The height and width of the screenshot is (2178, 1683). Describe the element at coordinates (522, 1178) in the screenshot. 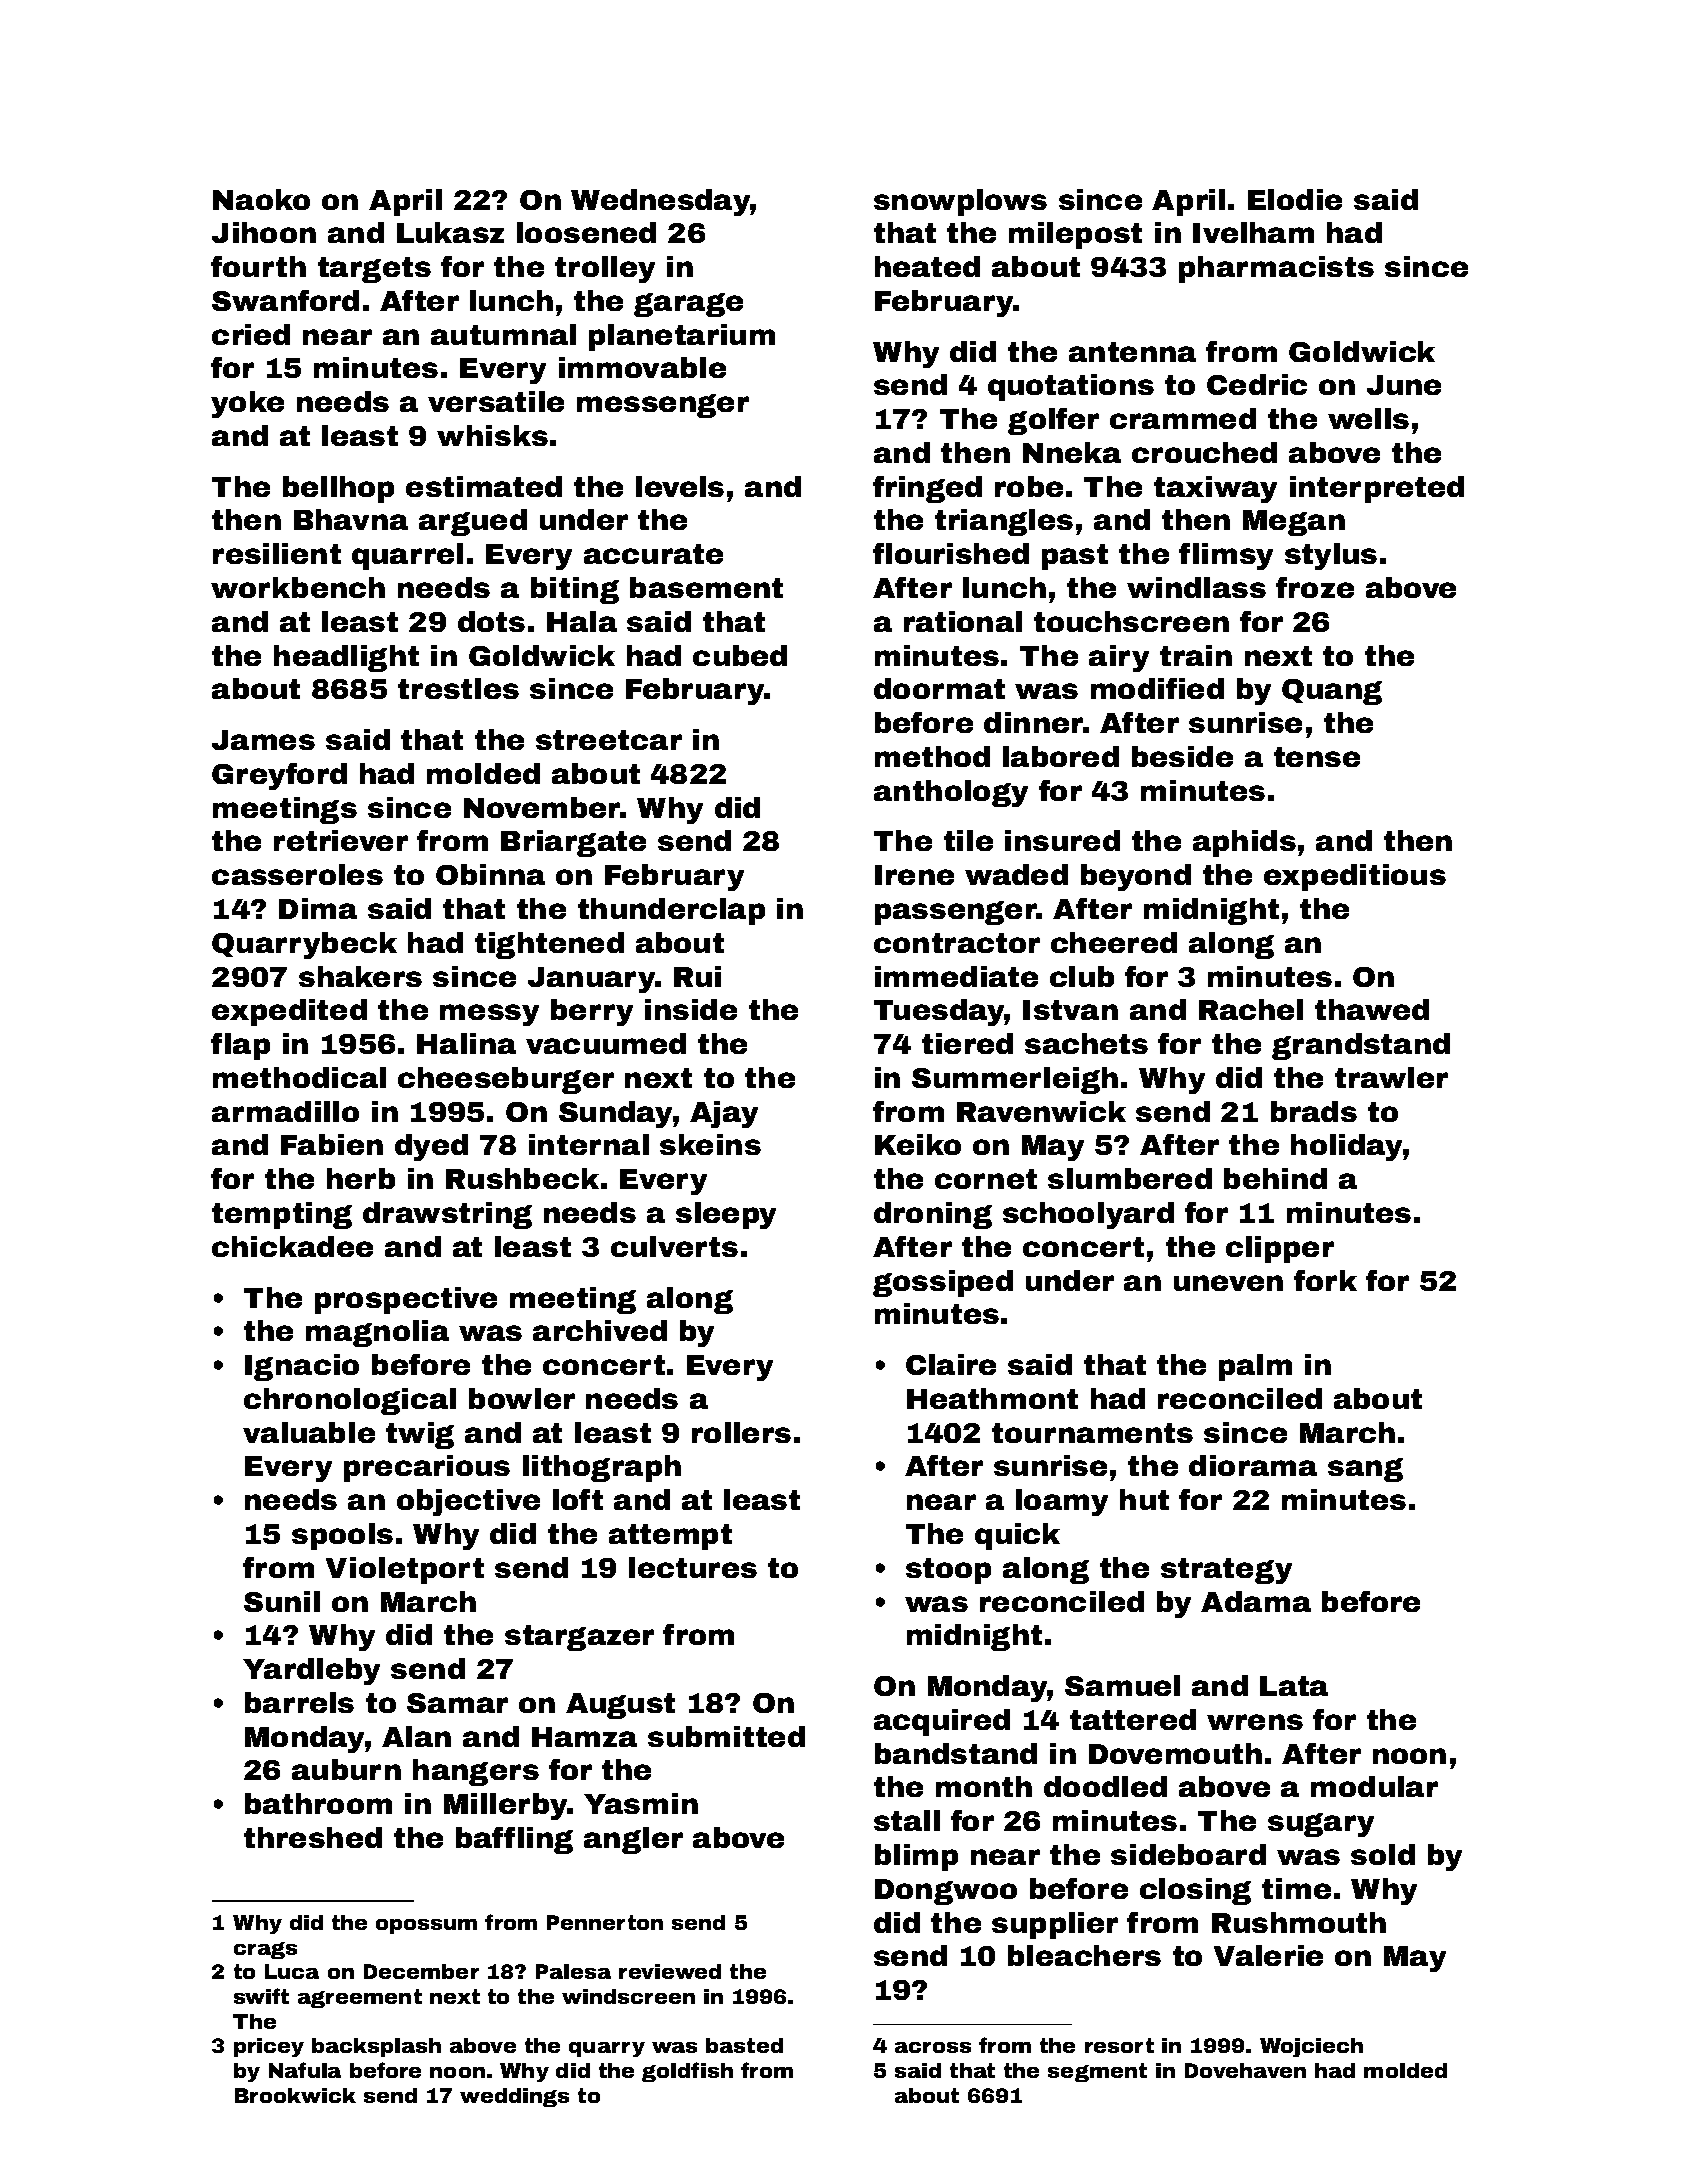

I see `Rushbeck` at that location.
